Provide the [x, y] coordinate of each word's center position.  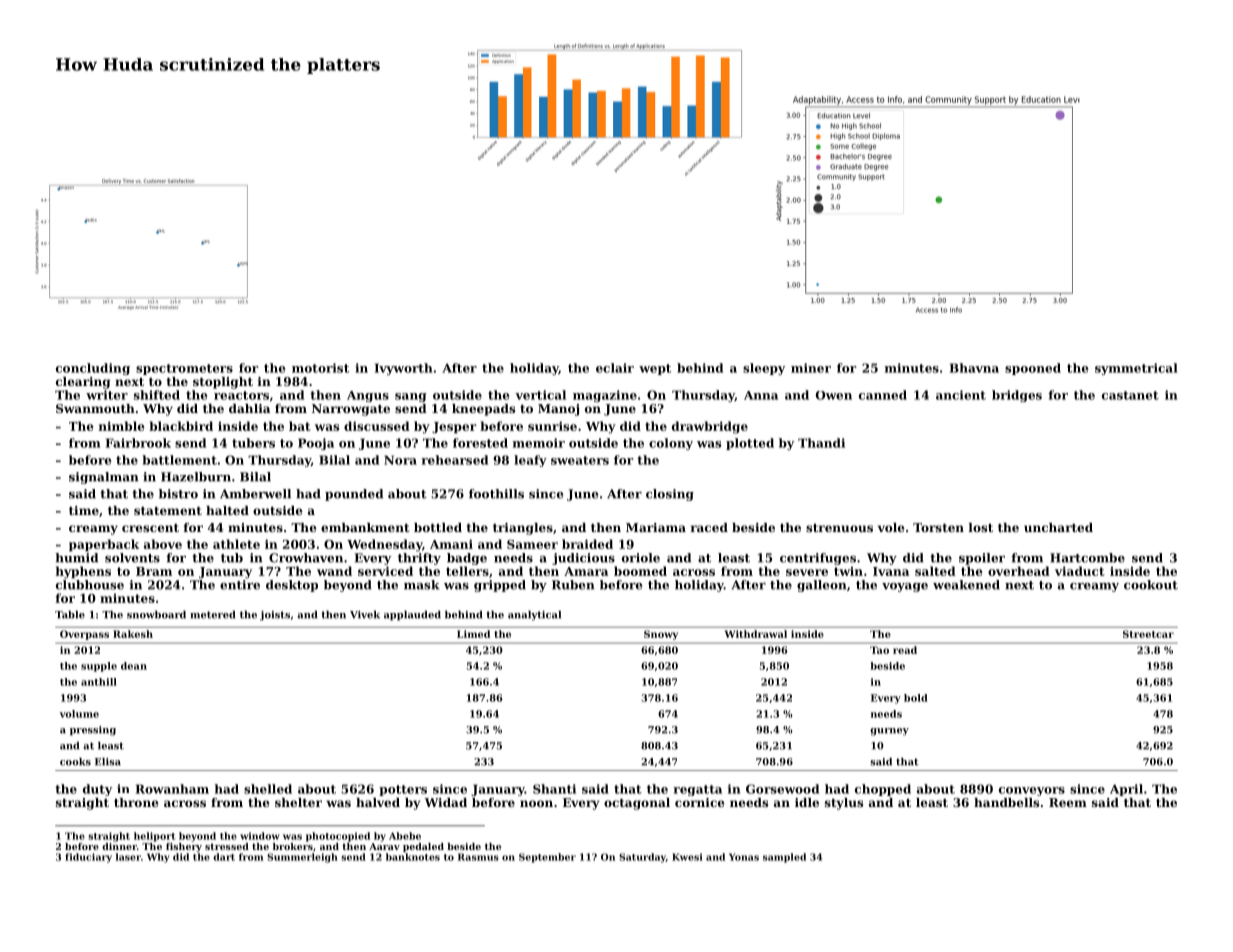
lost [981, 527]
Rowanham [172, 789]
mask [422, 585]
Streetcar [1148, 634]
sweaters [580, 460]
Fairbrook [138, 443]
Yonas [744, 857]
